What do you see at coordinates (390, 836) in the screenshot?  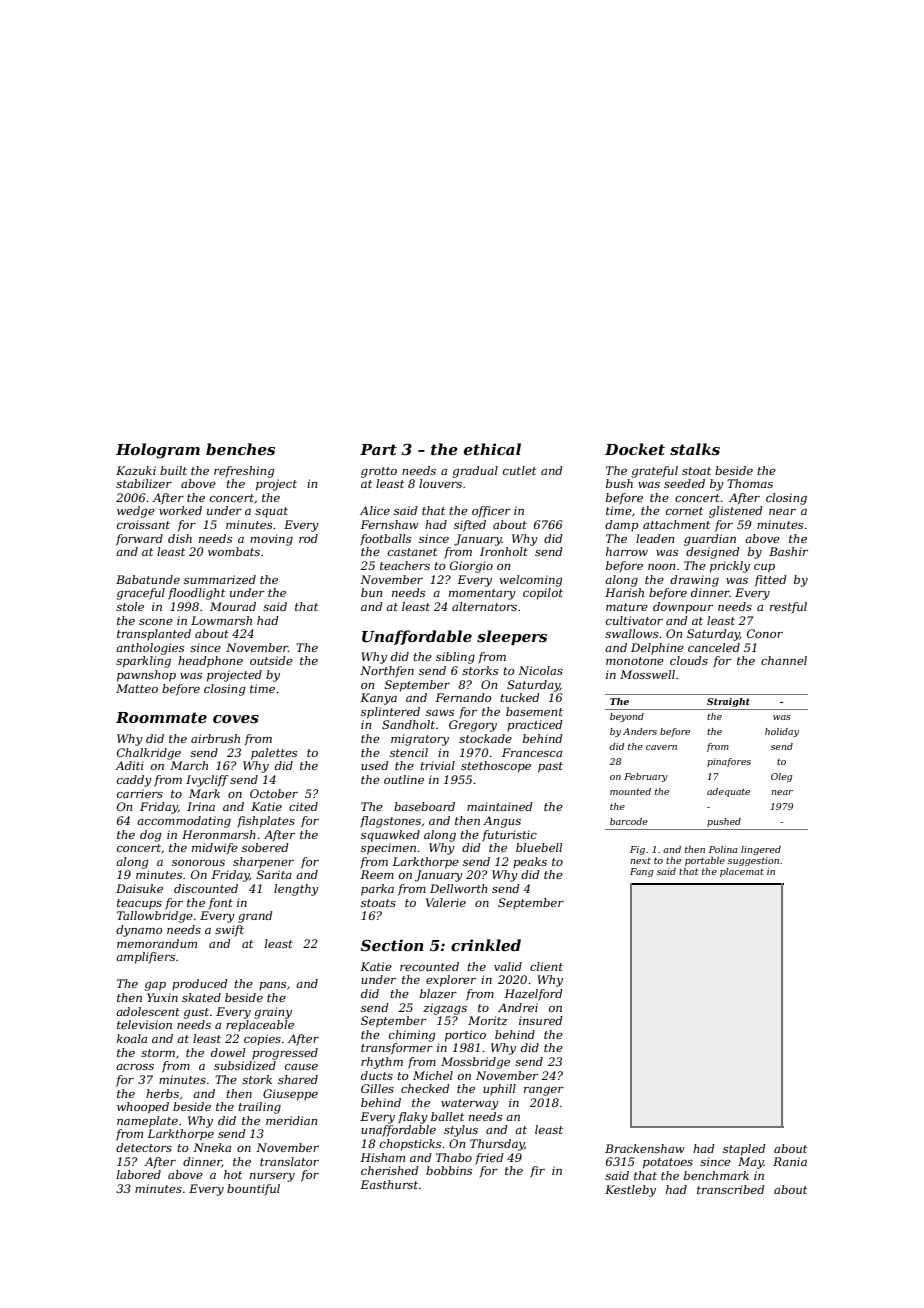 I see `squawked` at bounding box center [390, 836].
